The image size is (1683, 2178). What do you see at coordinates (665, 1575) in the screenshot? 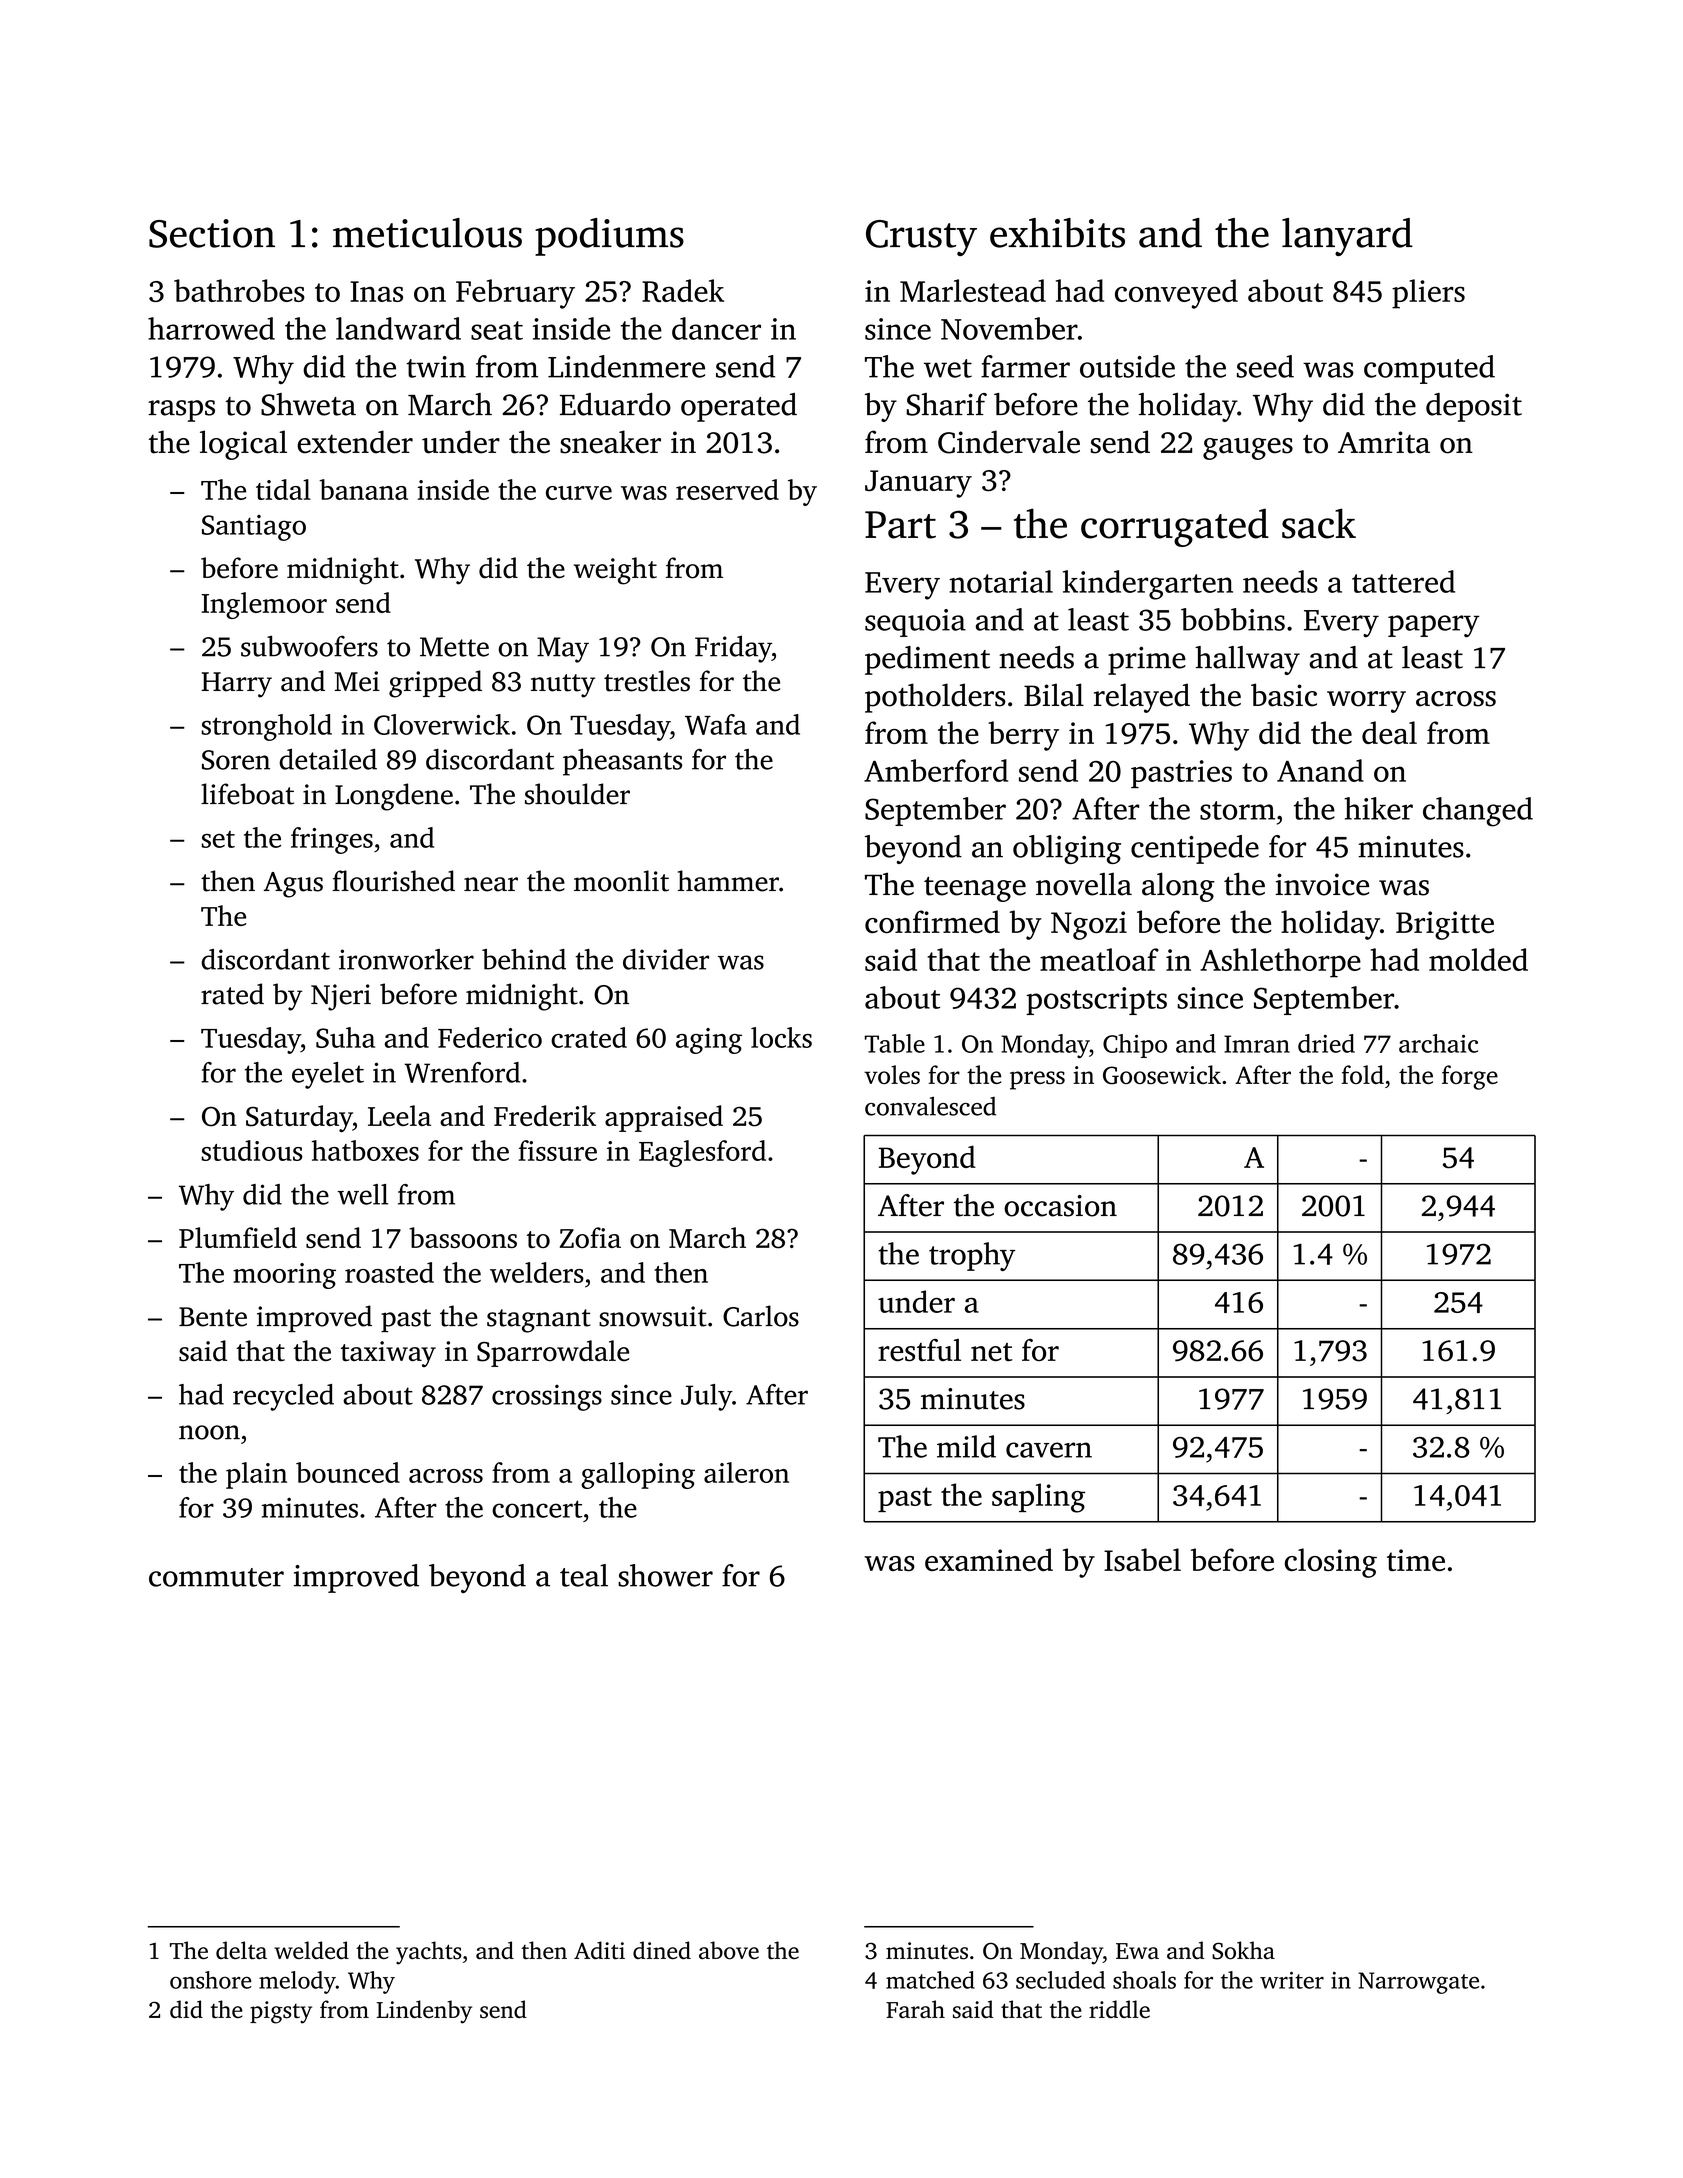
I see `shower` at bounding box center [665, 1575].
